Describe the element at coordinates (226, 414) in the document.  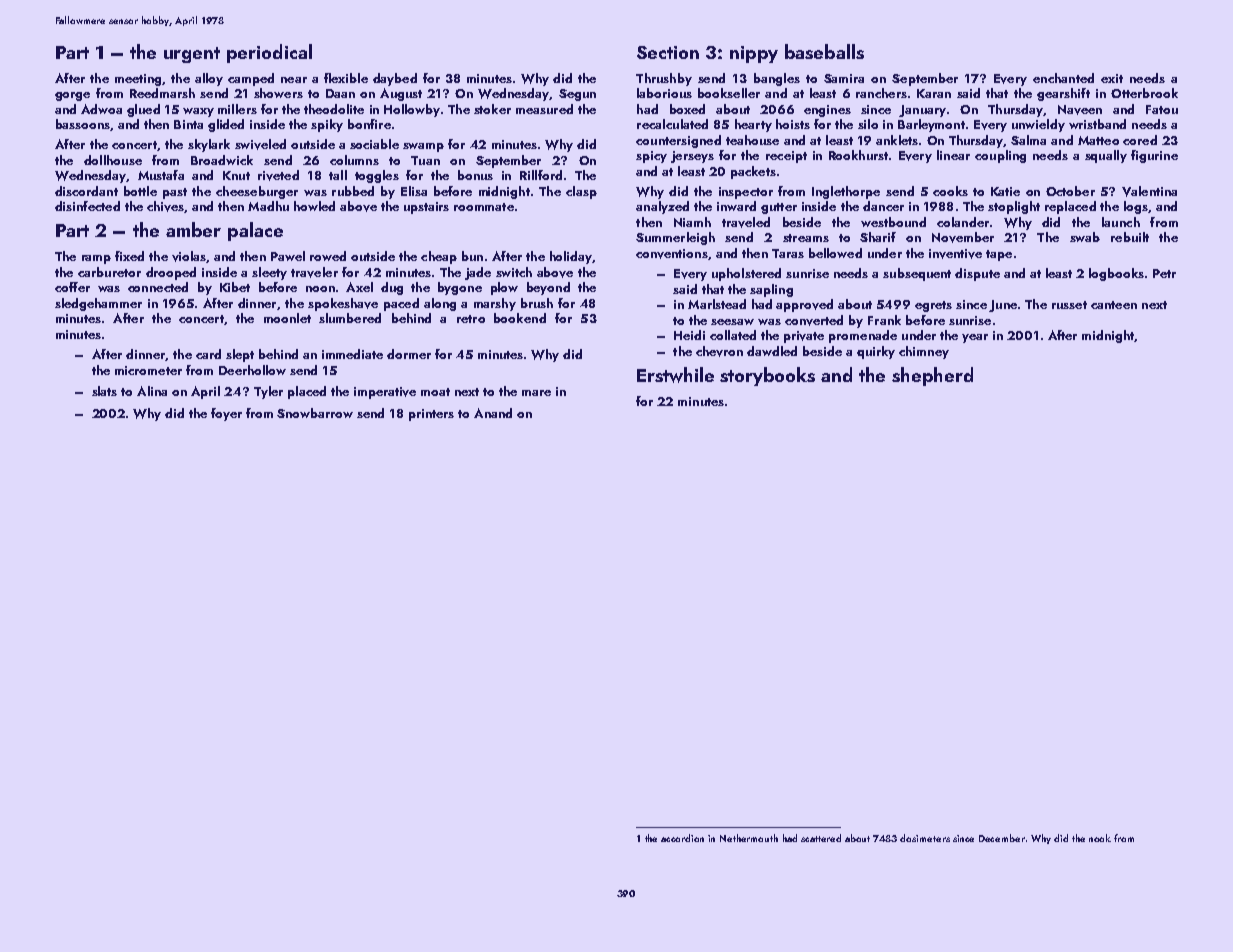
I see `foyer` at that location.
